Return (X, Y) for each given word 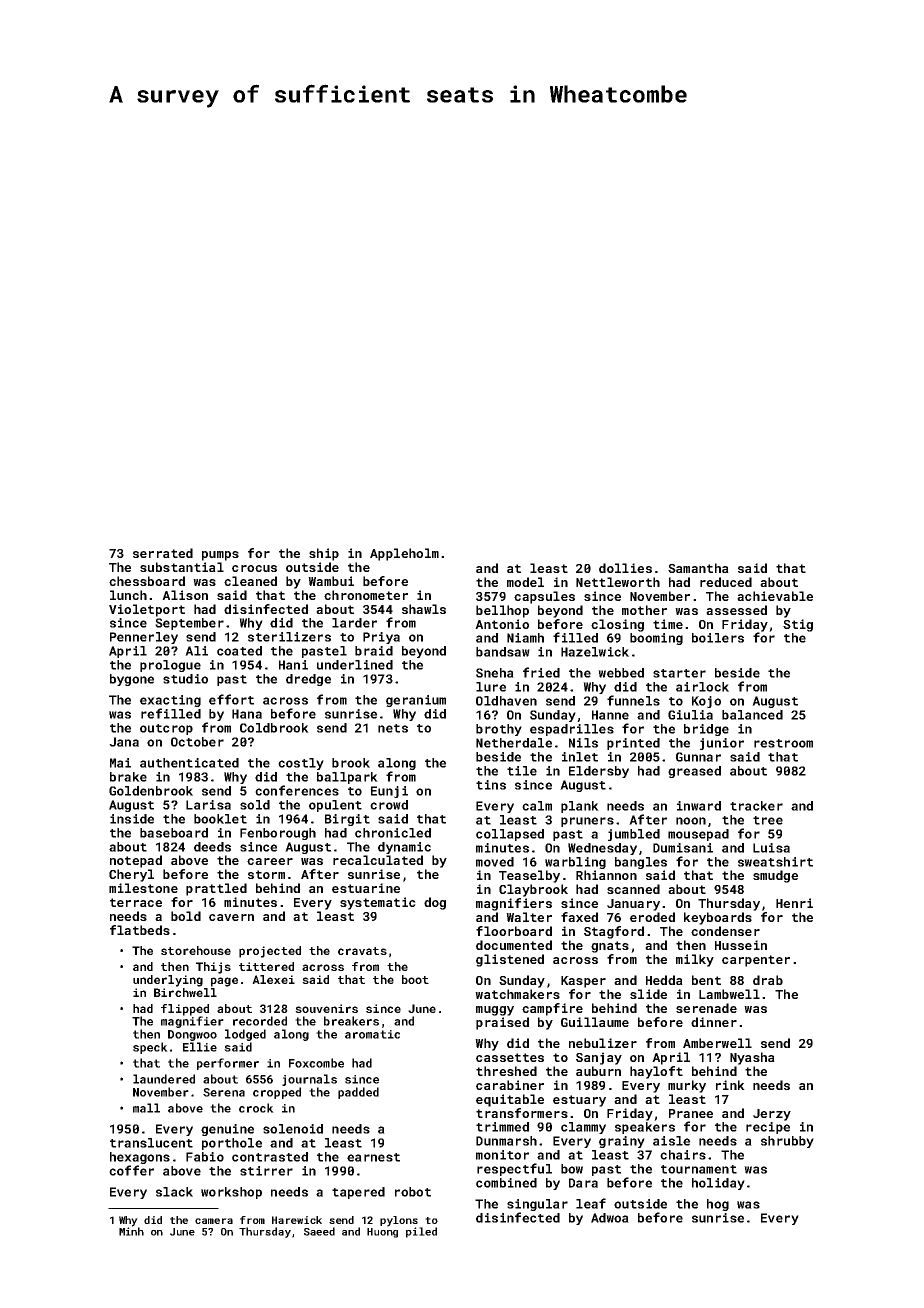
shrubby (787, 1142)
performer (228, 1064)
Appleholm (404, 554)
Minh (131, 1231)
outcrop (166, 729)
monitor (502, 1155)
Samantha (698, 568)
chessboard (147, 581)
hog (718, 1205)
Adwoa (610, 1218)
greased (694, 772)
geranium (416, 701)
